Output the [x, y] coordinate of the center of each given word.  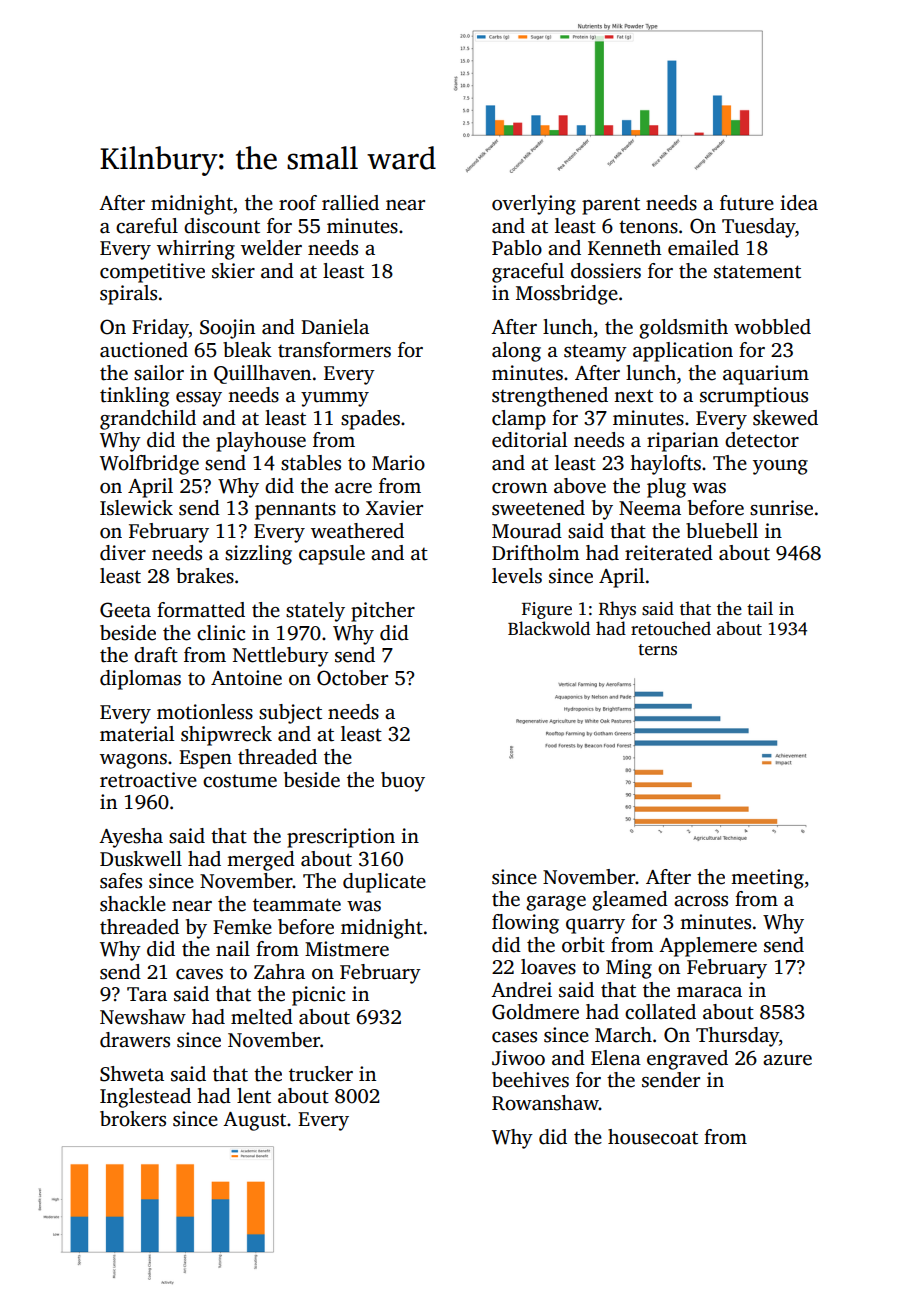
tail [760, 608]
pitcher [383, 612]
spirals [128, 295]
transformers [334, 350]
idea [799, 203]
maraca [709, 992]
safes [121, 881]
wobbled [772, 327]
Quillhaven [262, 374]
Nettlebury [281, 657]
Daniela [335, 327]
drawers [135, 1040]
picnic [318, 996]
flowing [525, 924]
